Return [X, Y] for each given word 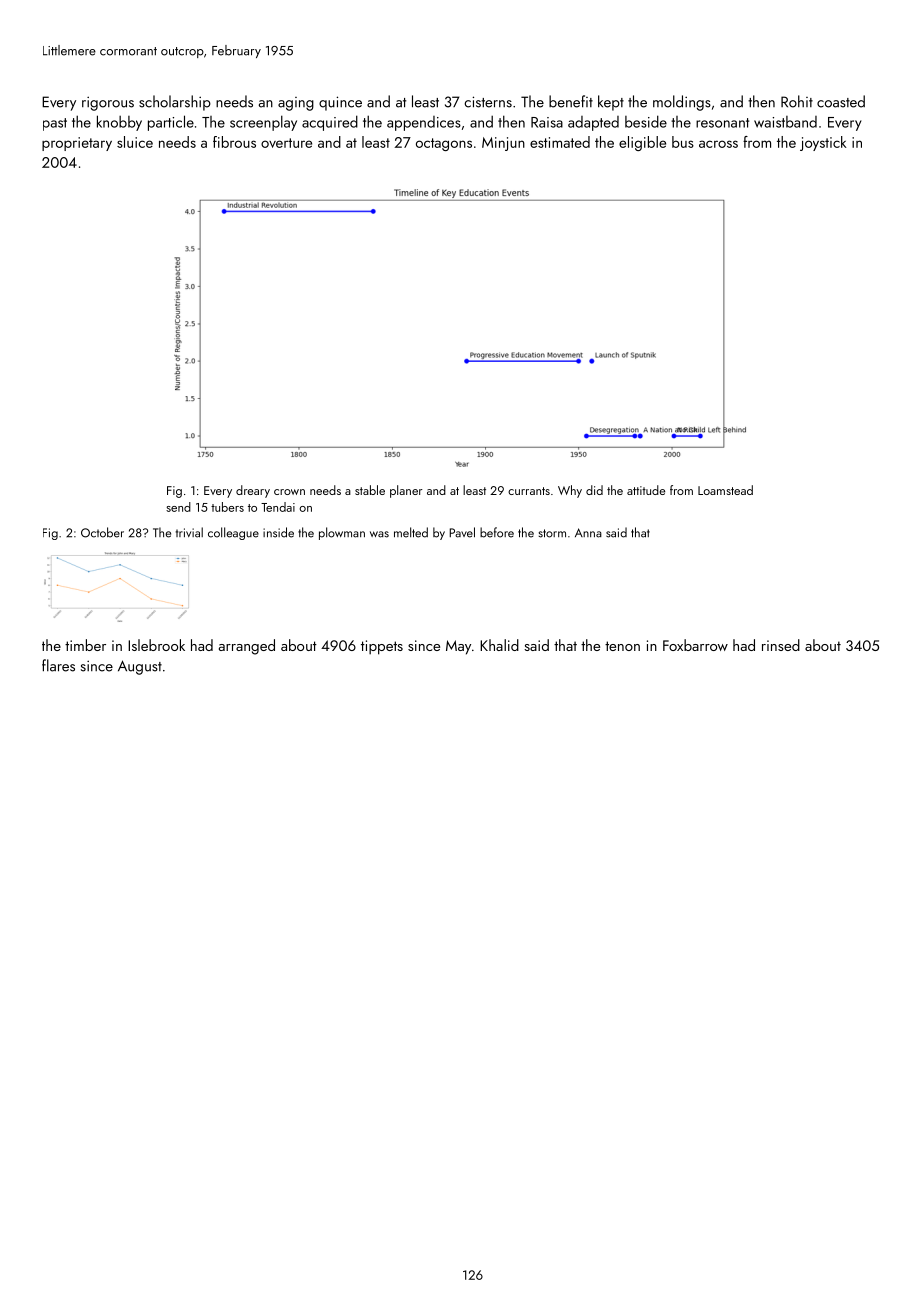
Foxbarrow [695, 645]
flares [58, 665]
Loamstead [725, 490]
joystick [823, 143]
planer [406, 491]
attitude [646, 490]
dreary [253, 491]
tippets [382, 647]
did [594, 490]
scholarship [175, 103]
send [178, 507]
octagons [444, 144]
